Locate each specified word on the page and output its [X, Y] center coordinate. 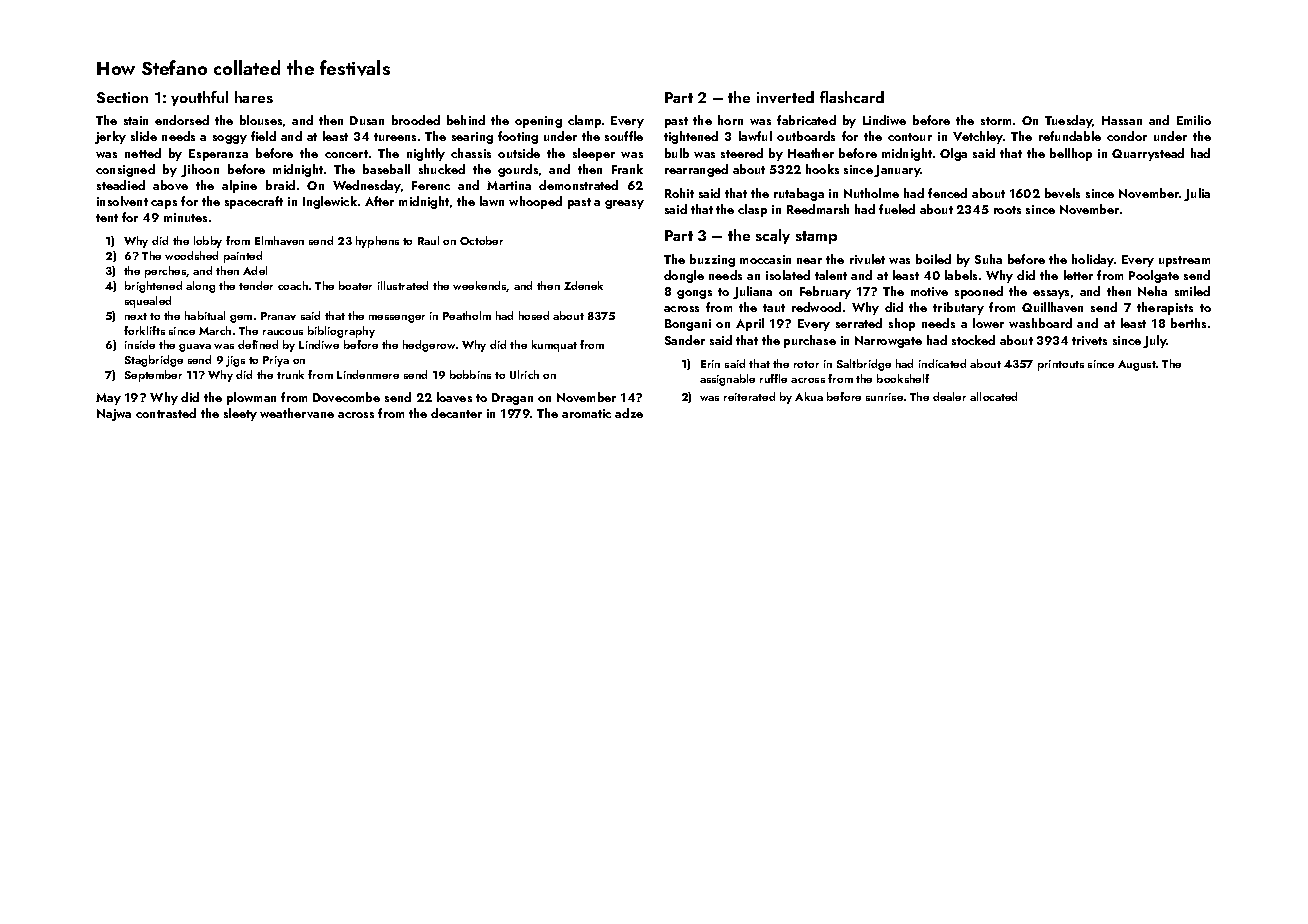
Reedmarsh [818, 209]
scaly [773, 236]
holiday [1093, 260]
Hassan [1122, 120]
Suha [988, 259]
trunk [290, 374]
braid [280, 185]
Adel [255, 270]
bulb [677, 153]
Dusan [367, 120]
